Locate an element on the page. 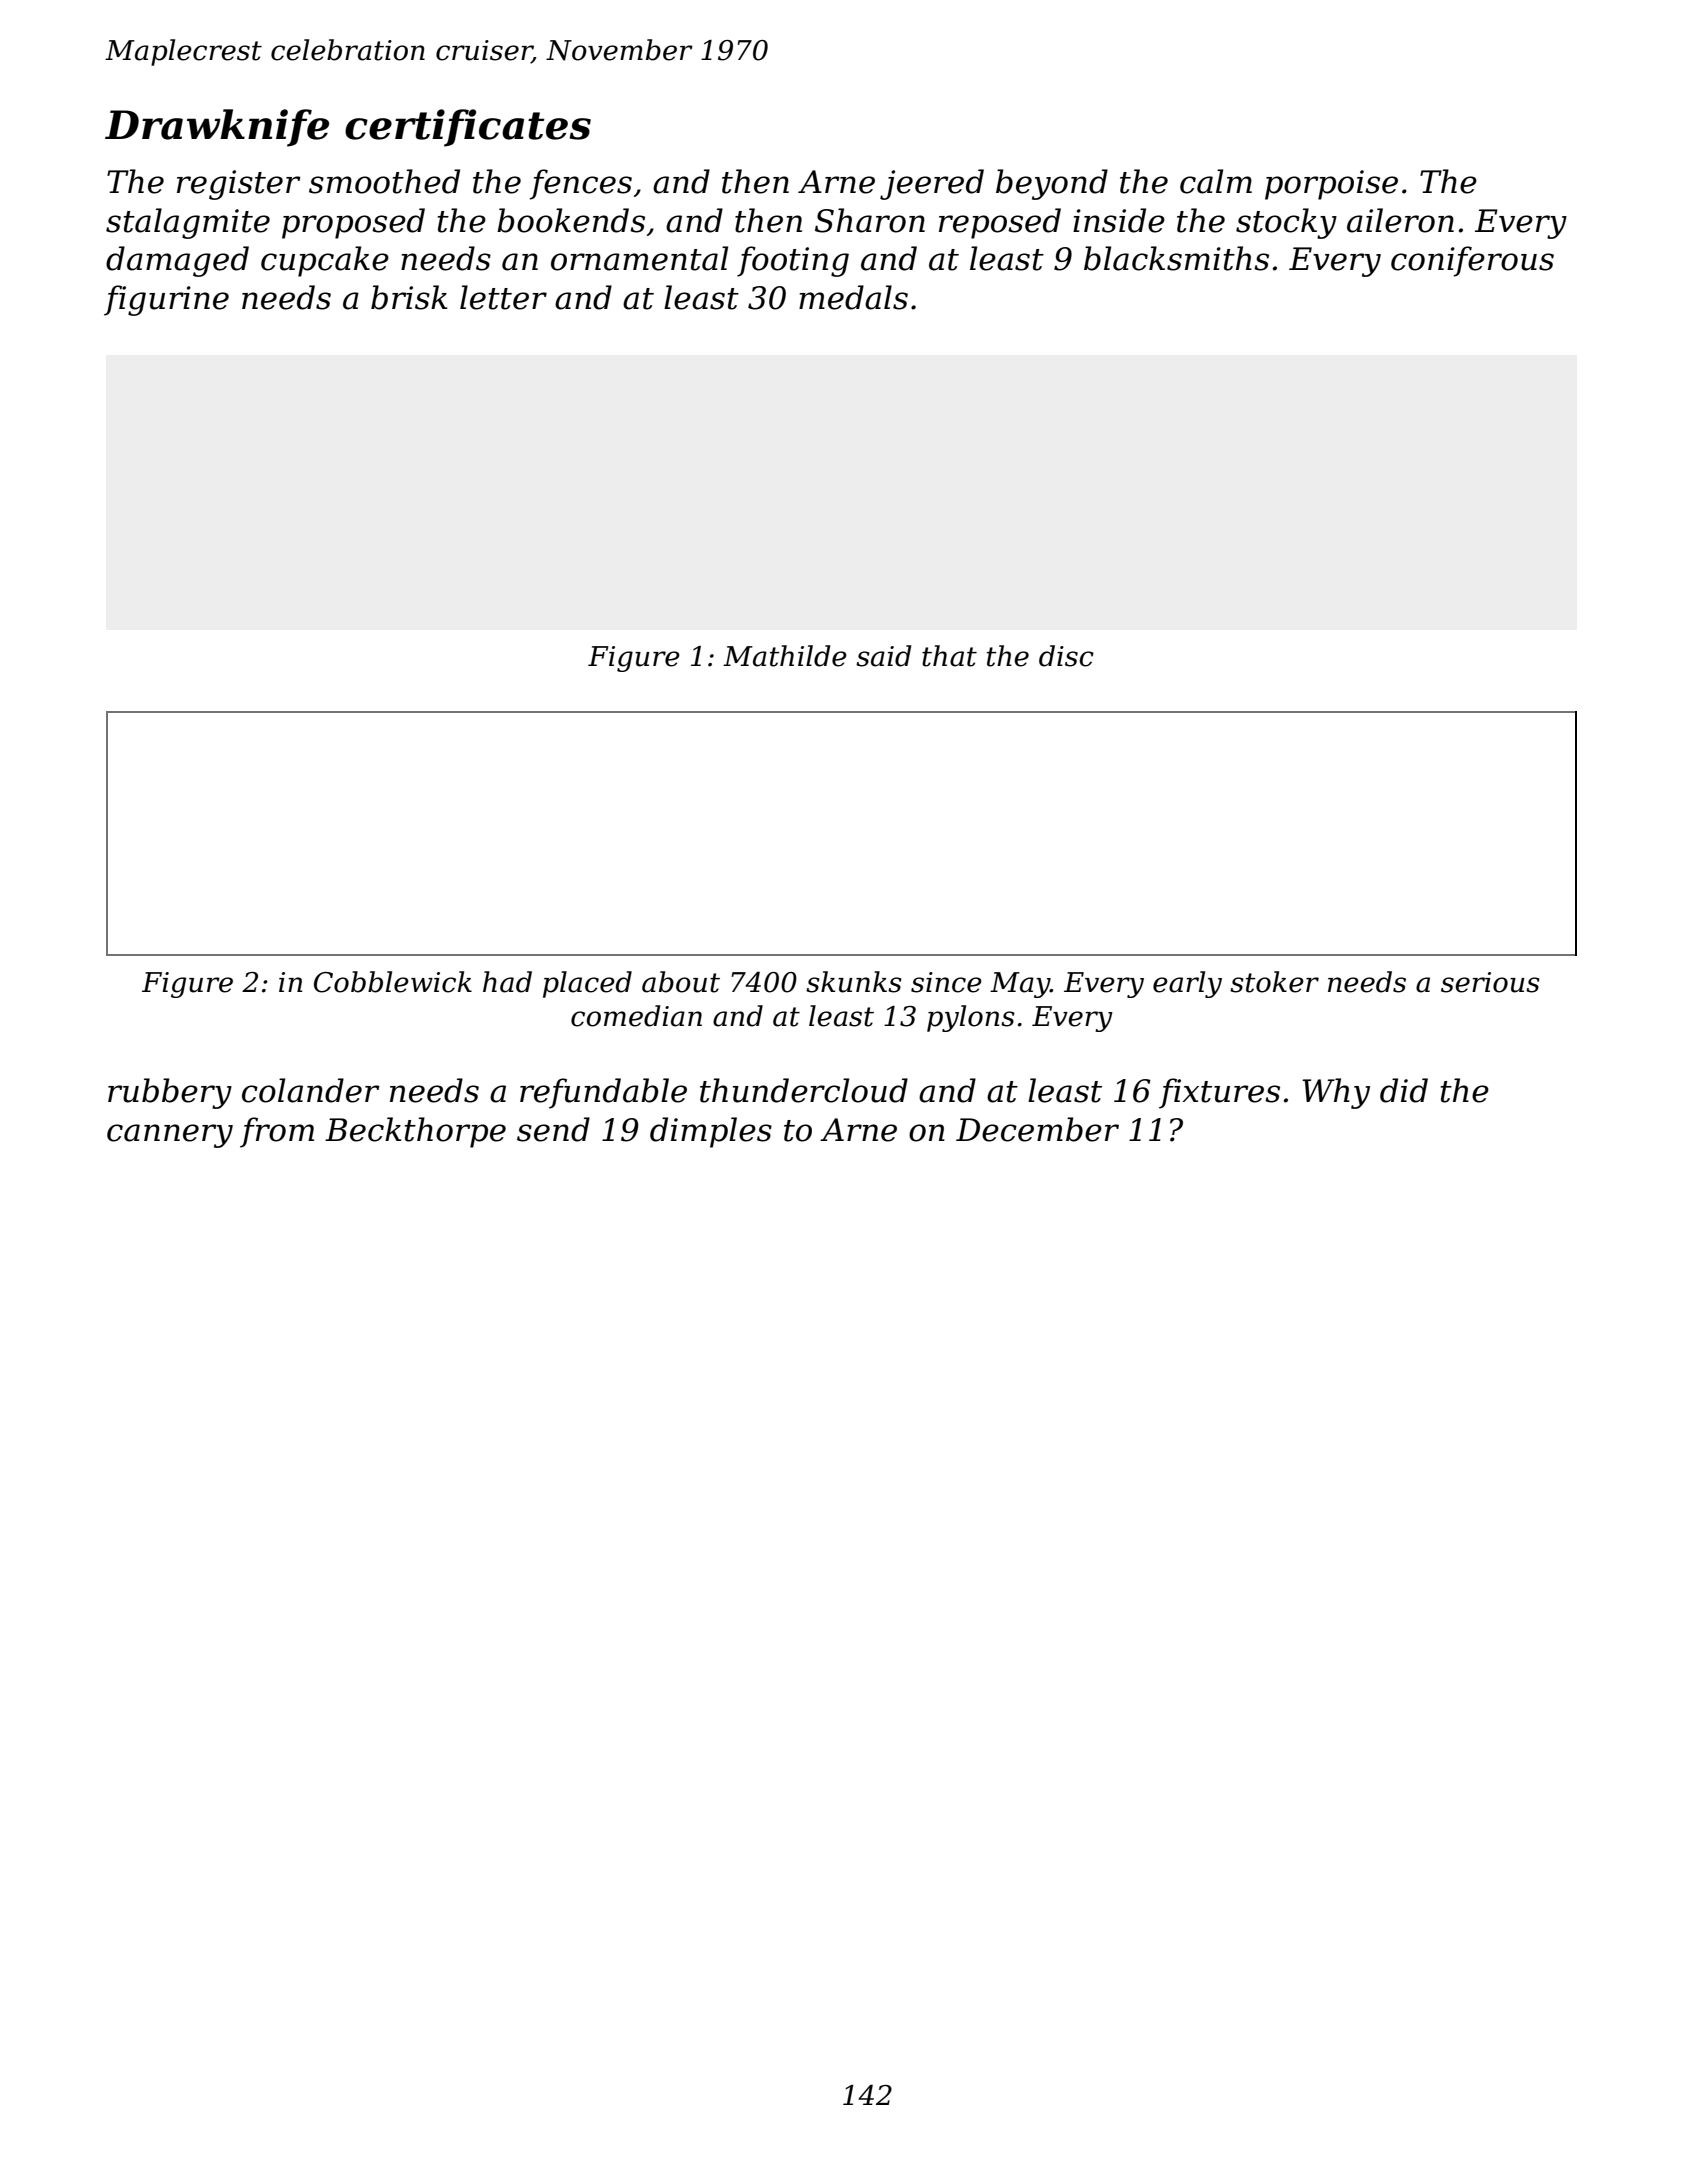 The width and height of the image is (1683, 2178). coniferous is located at coordinates (1472, 261).
